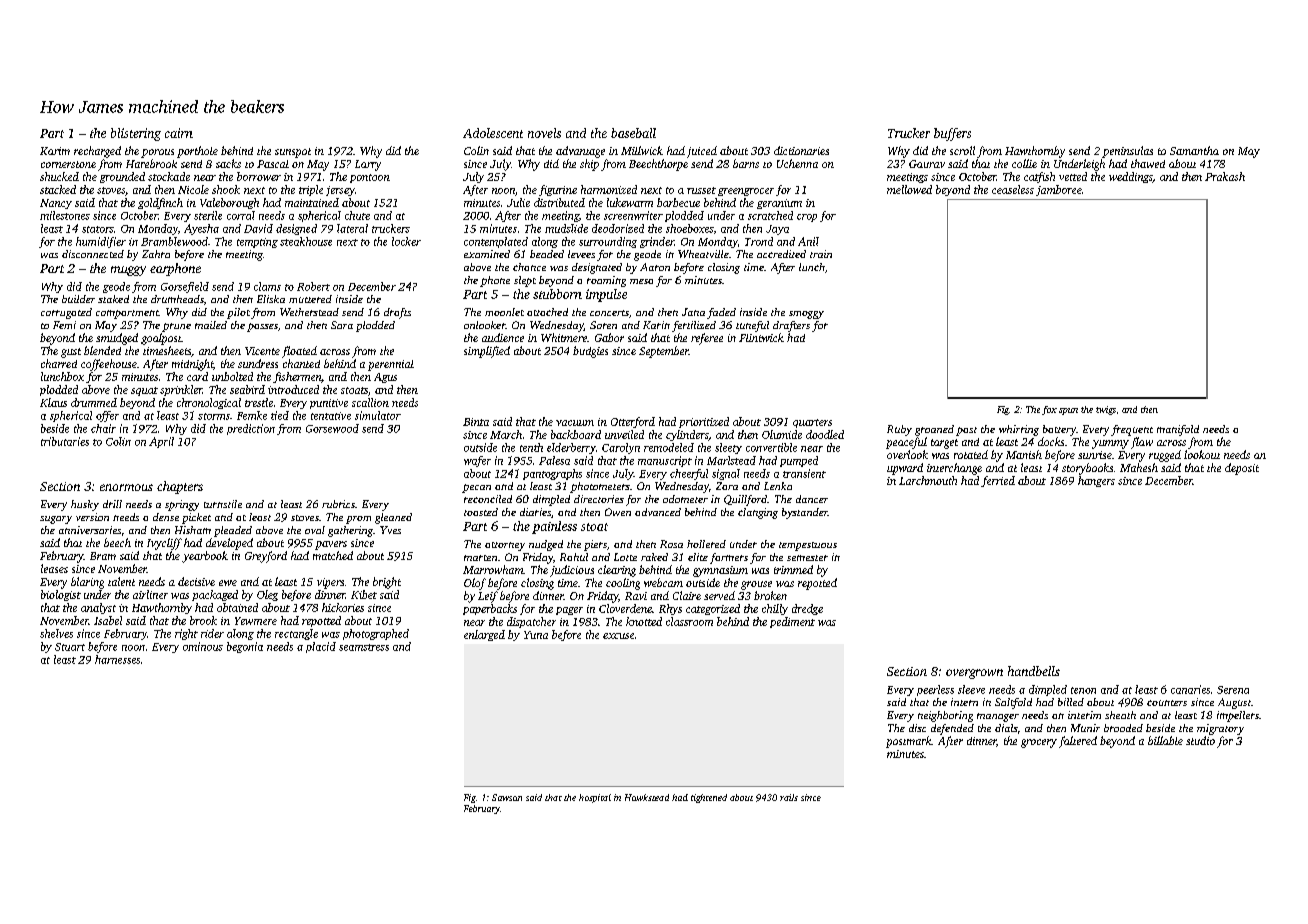 The height and width of the document is (924, 1308). Describe the element at coordinates (1096, 481) in the document. I see `hangers` at that location.
